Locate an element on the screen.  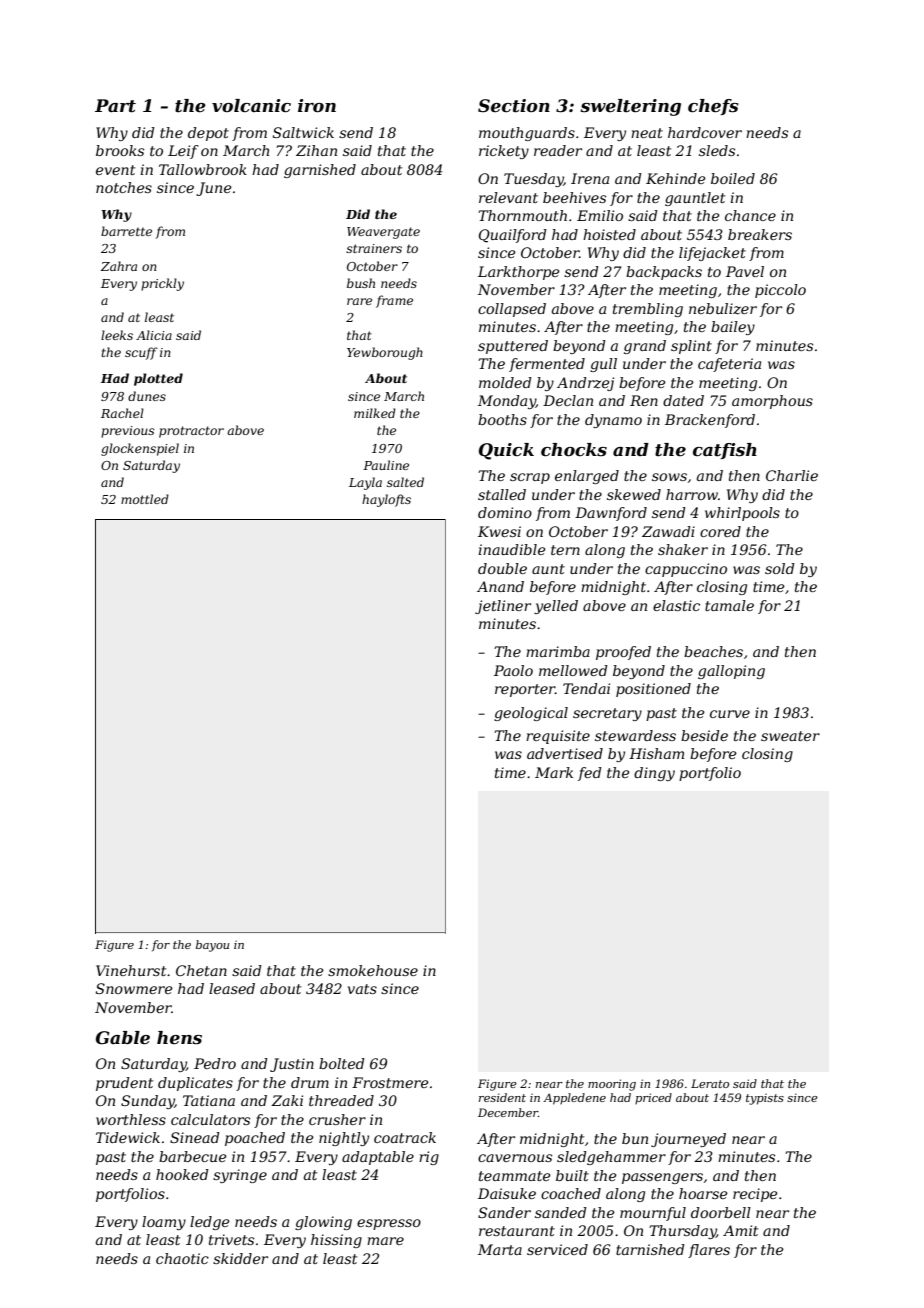
marimba is located at coordinates (558, 651).
